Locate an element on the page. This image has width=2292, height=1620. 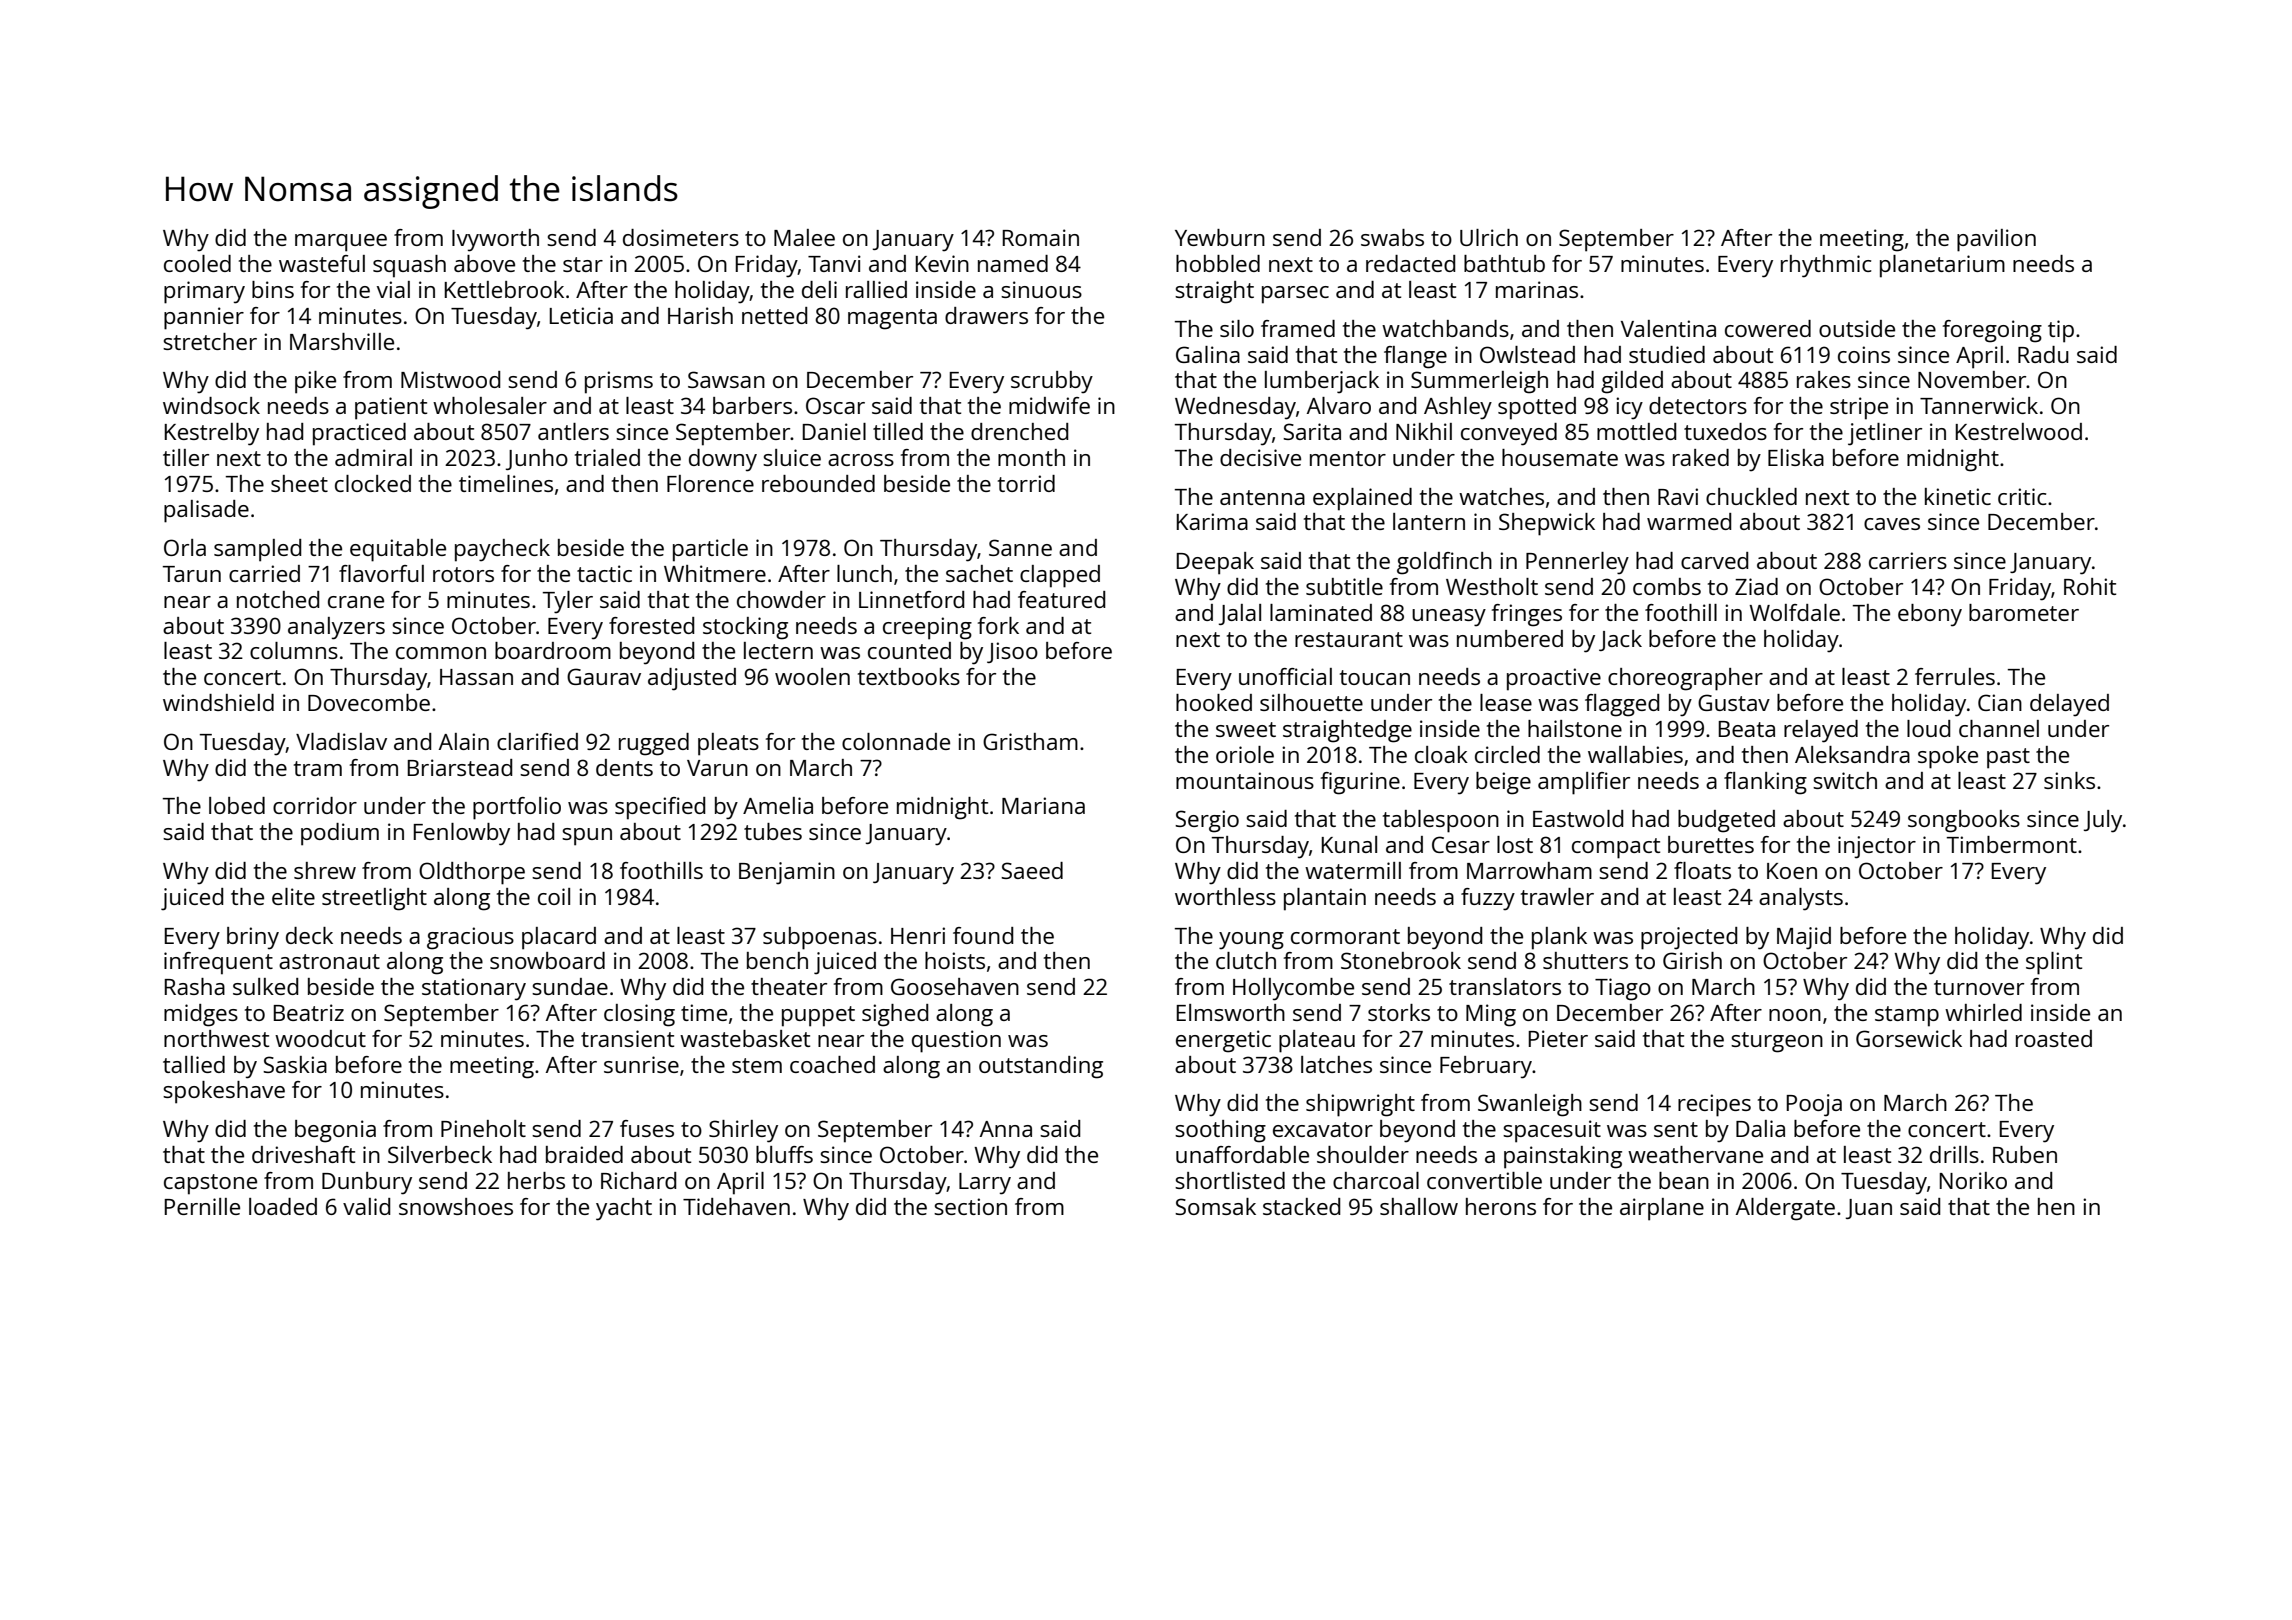
Aldergate is located at coordinates (1785, 1209).
